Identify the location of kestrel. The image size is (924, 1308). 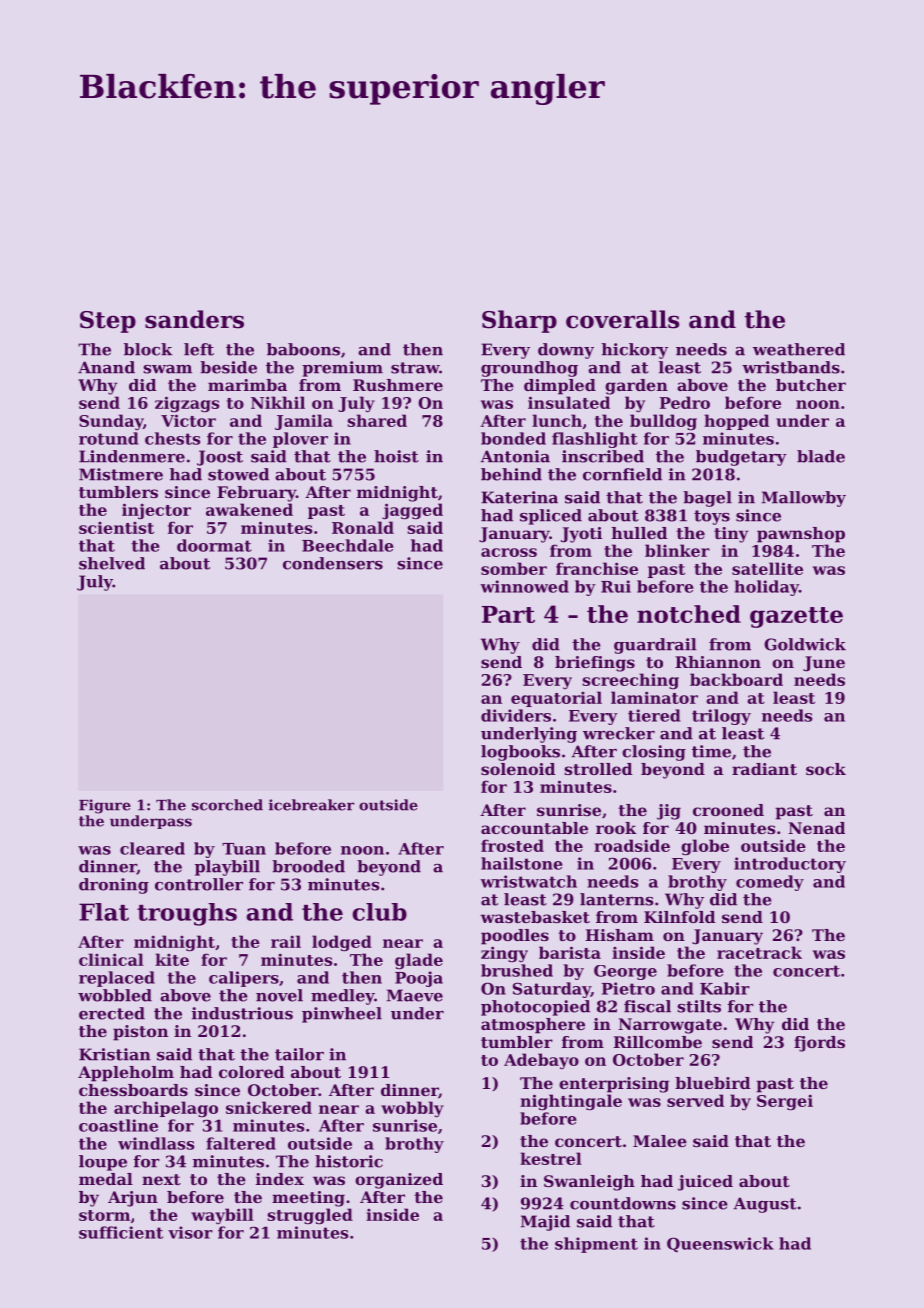
(551, 1158).
